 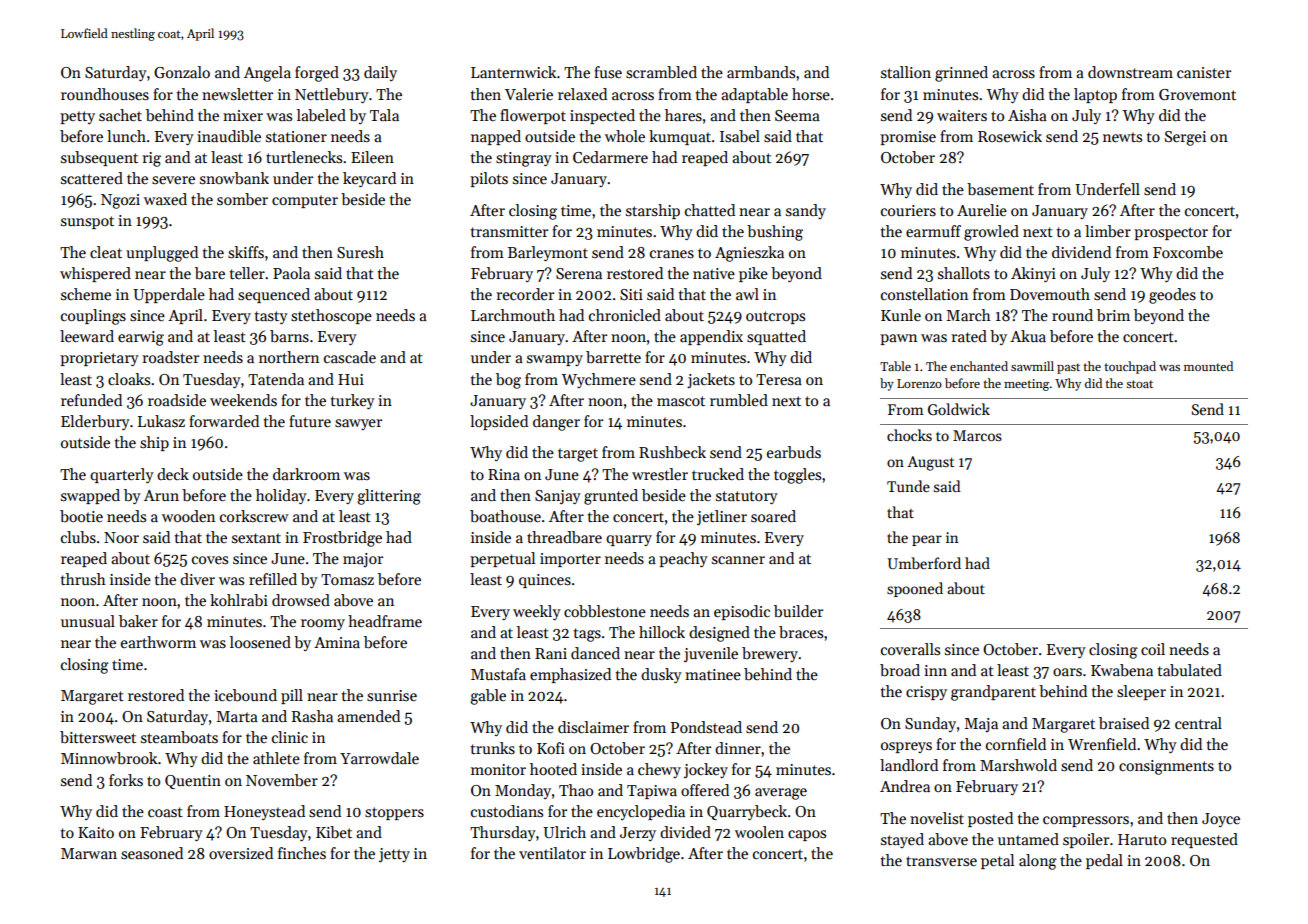 I want to click on Larchmouth, so click(x=513, y=315).
